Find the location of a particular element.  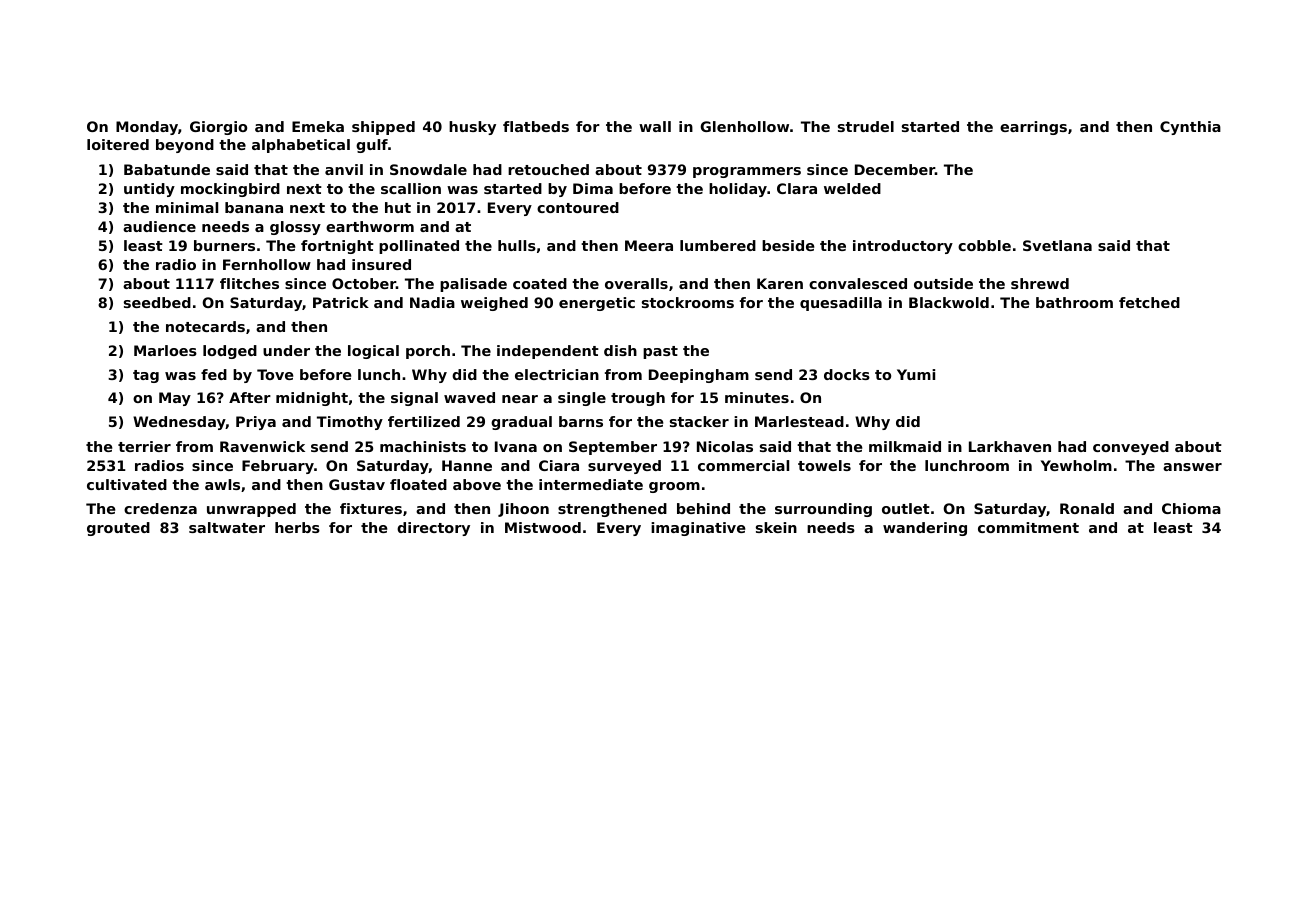

imaginative is located at coordinates (698, 529).
